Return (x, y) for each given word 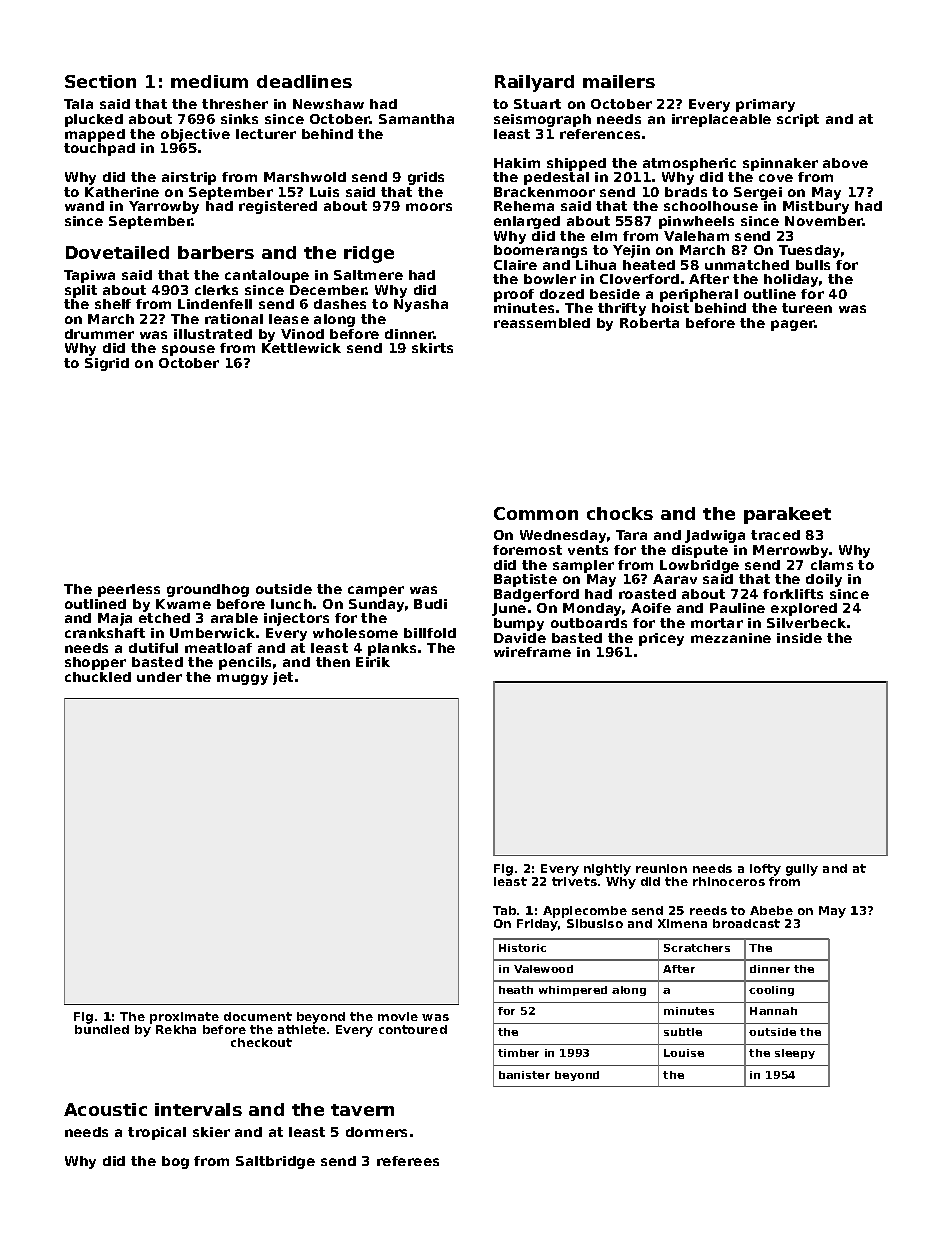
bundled (102, 1029)
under (159, 677)
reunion (661, 868)
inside (799, 638)
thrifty (622, 309)
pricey (661, 639)
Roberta (649, 323)
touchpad (99, 149)
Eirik (373, 662)
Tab (504, 910)
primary (765, 105)
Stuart (537, 104)
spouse (188, 350)
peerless (129, 590)
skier (211, 1132)
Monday (593, 609)
